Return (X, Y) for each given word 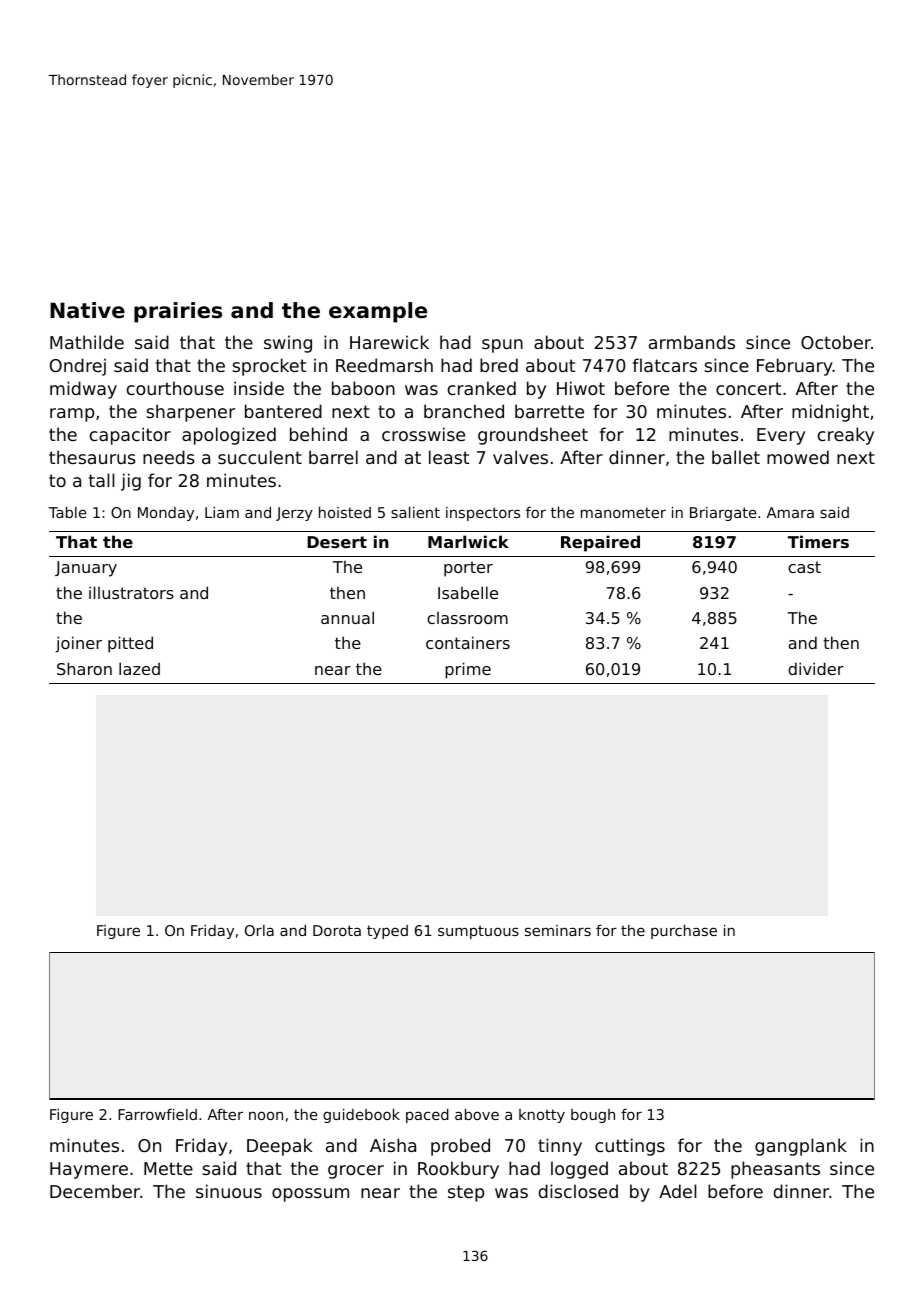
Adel (677, 1191)
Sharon (84, 668)
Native (87, 310)
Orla (259, 930)
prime (468, 670)
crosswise (423, 434)
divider (816, 668)
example (378, 312)
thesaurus (92, 457)
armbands (692, 342)
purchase (684, 932)
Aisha (393, 1145)
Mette (168, 1168)
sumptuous (478, 932)
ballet (736, 457)
